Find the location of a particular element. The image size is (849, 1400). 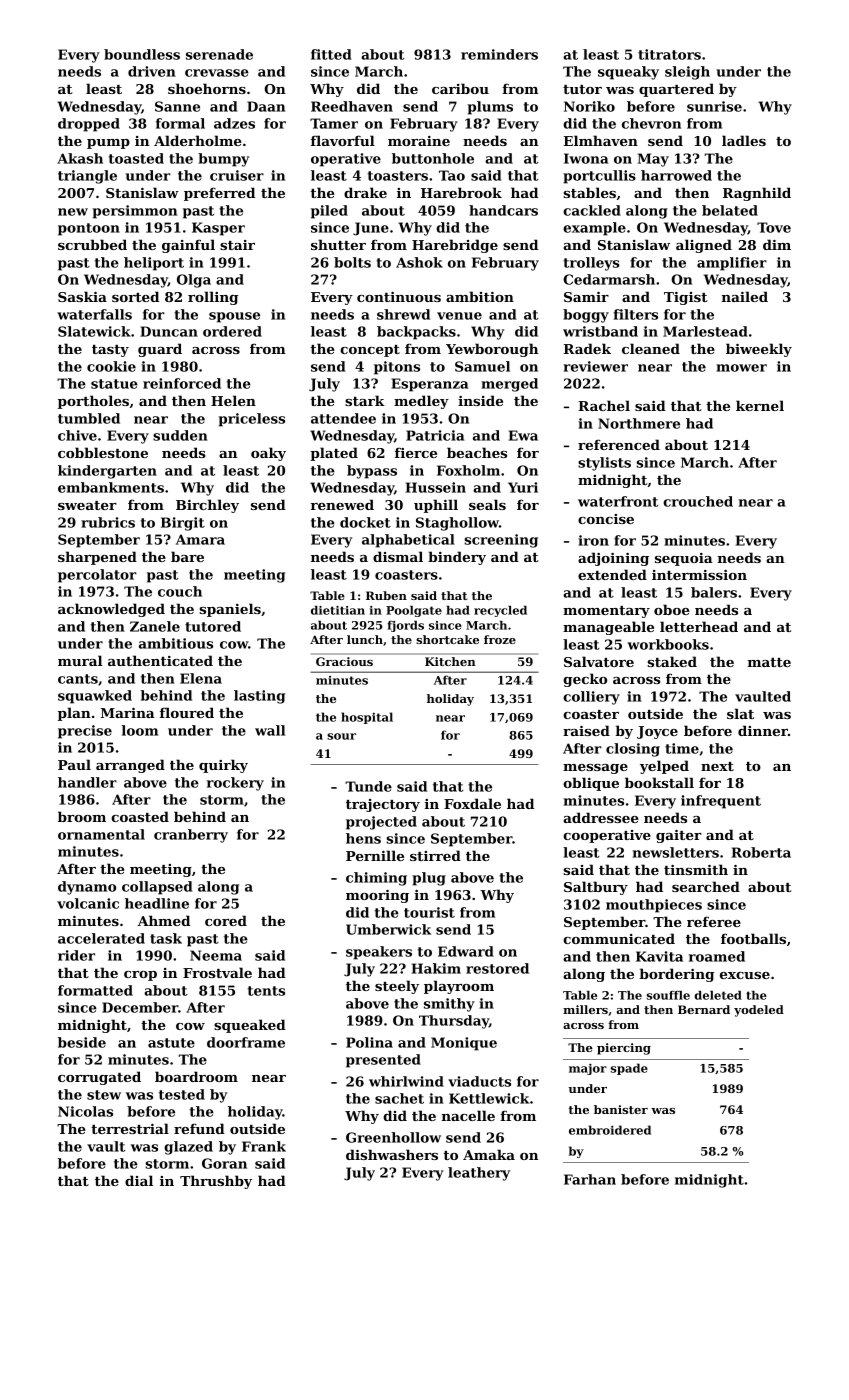

quirky is located at coordinates (223, 766).
